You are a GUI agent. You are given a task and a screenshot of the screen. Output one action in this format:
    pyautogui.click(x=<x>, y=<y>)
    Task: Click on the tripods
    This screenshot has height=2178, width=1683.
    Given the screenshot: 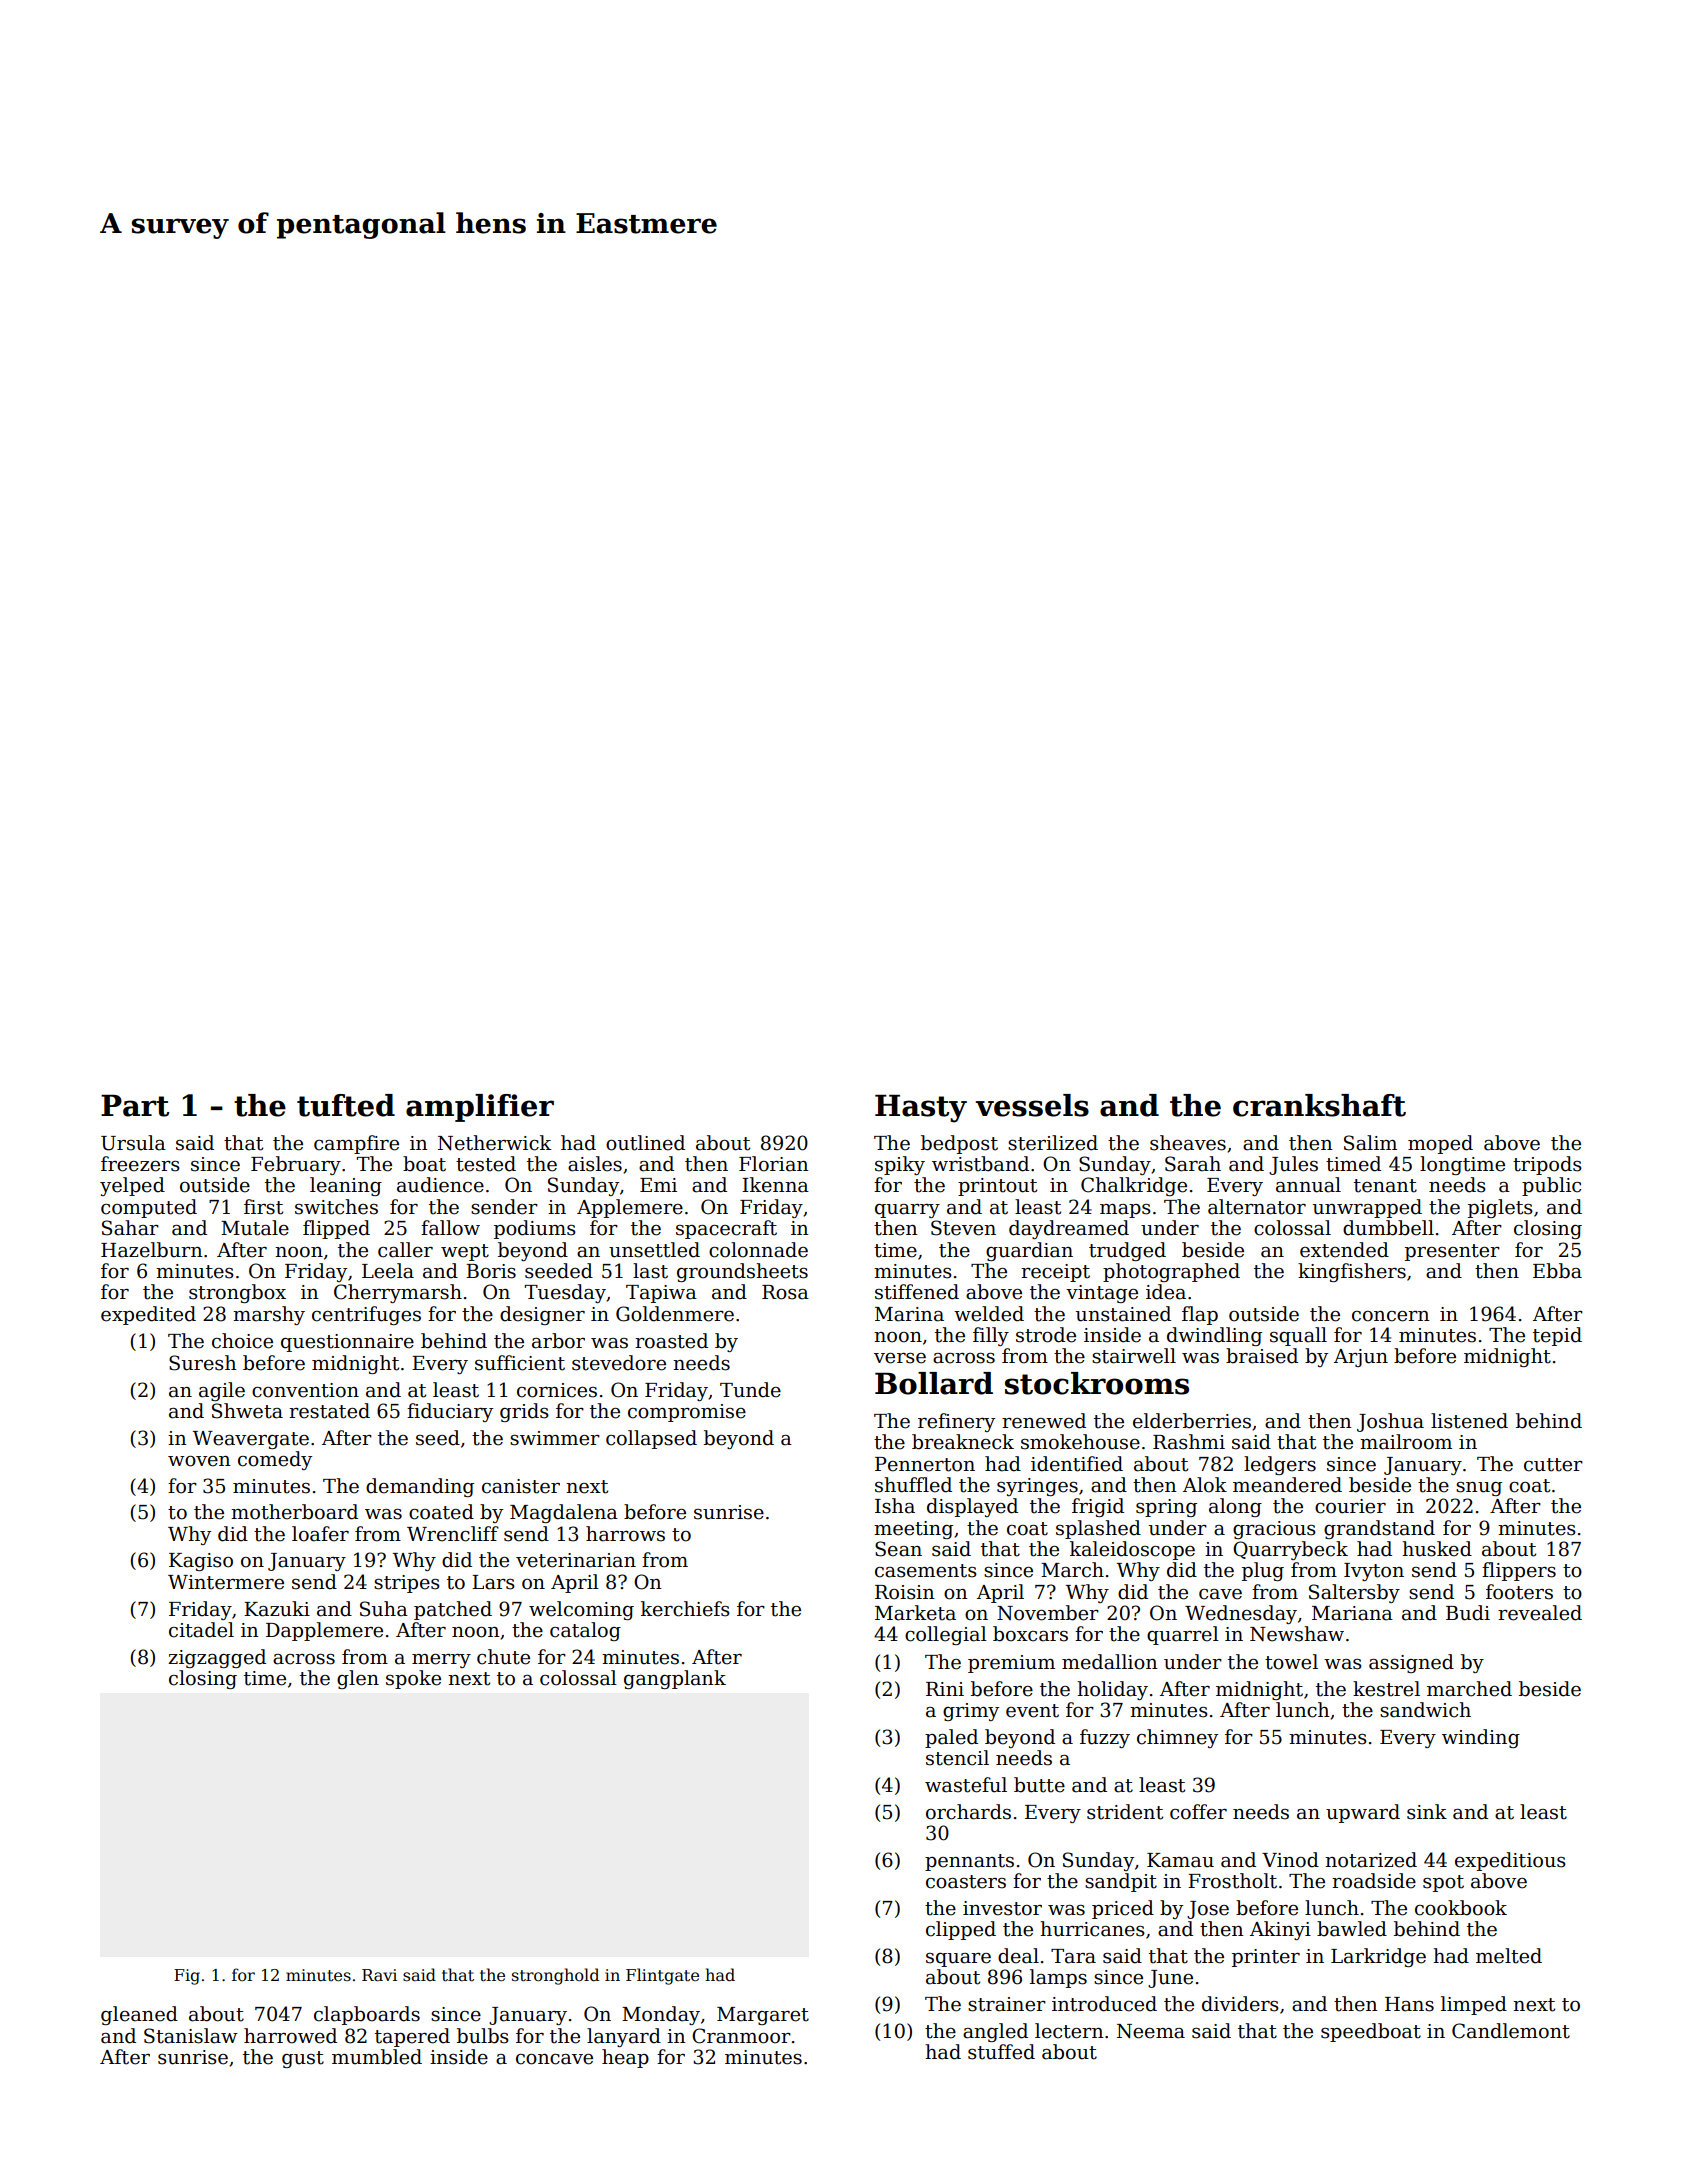 What is the action you would take?
    pyautogui.click(x=1547, y=1165)
